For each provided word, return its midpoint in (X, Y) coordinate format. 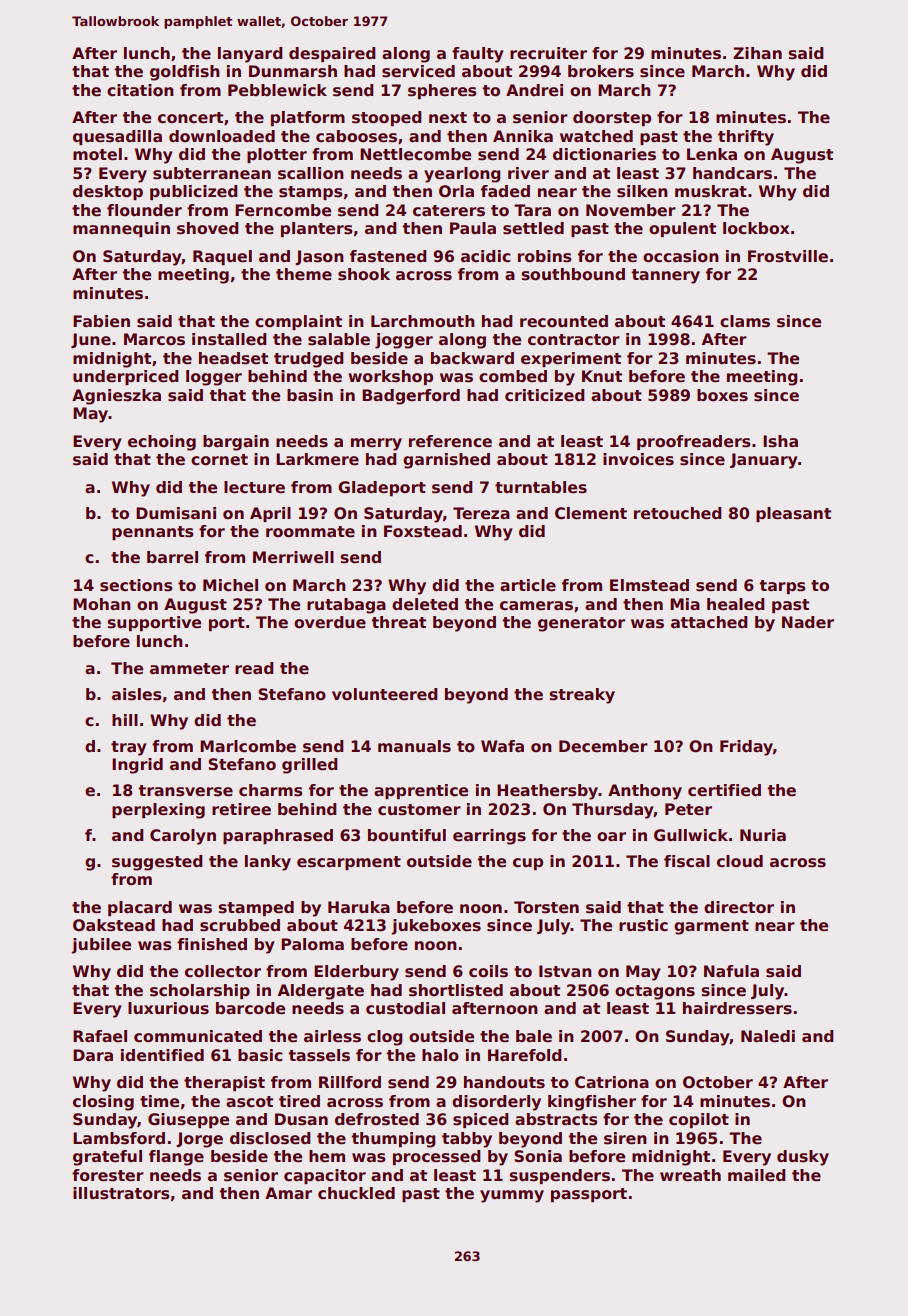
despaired (332, 54)
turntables (541, 487)
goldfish (185, 73)
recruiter (548, 53)
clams (745, 321)
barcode (250, 1008)
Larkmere (317, 459)
